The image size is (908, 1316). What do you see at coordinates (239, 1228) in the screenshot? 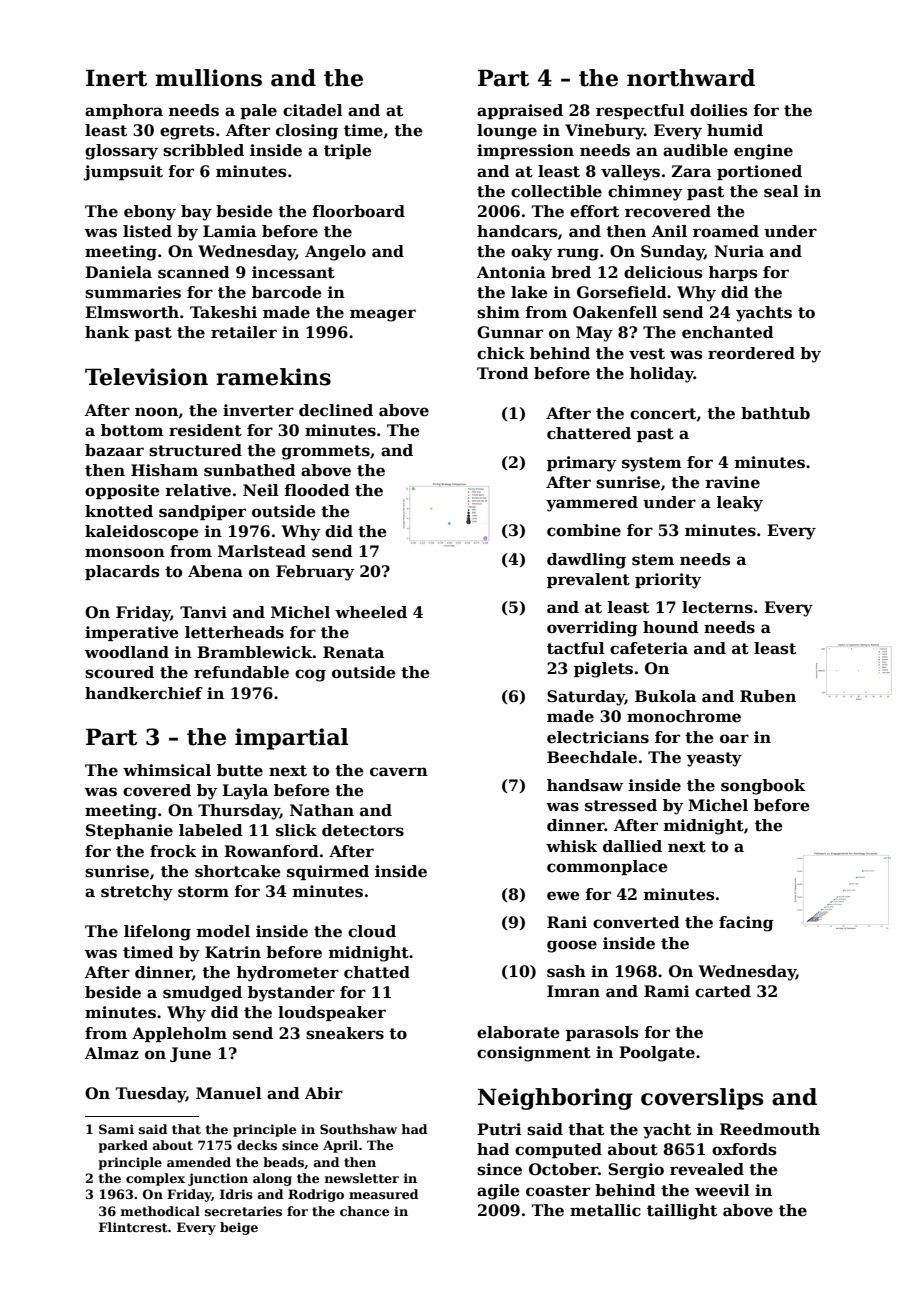
I see `beige` at bounding box center [239, 1228].
